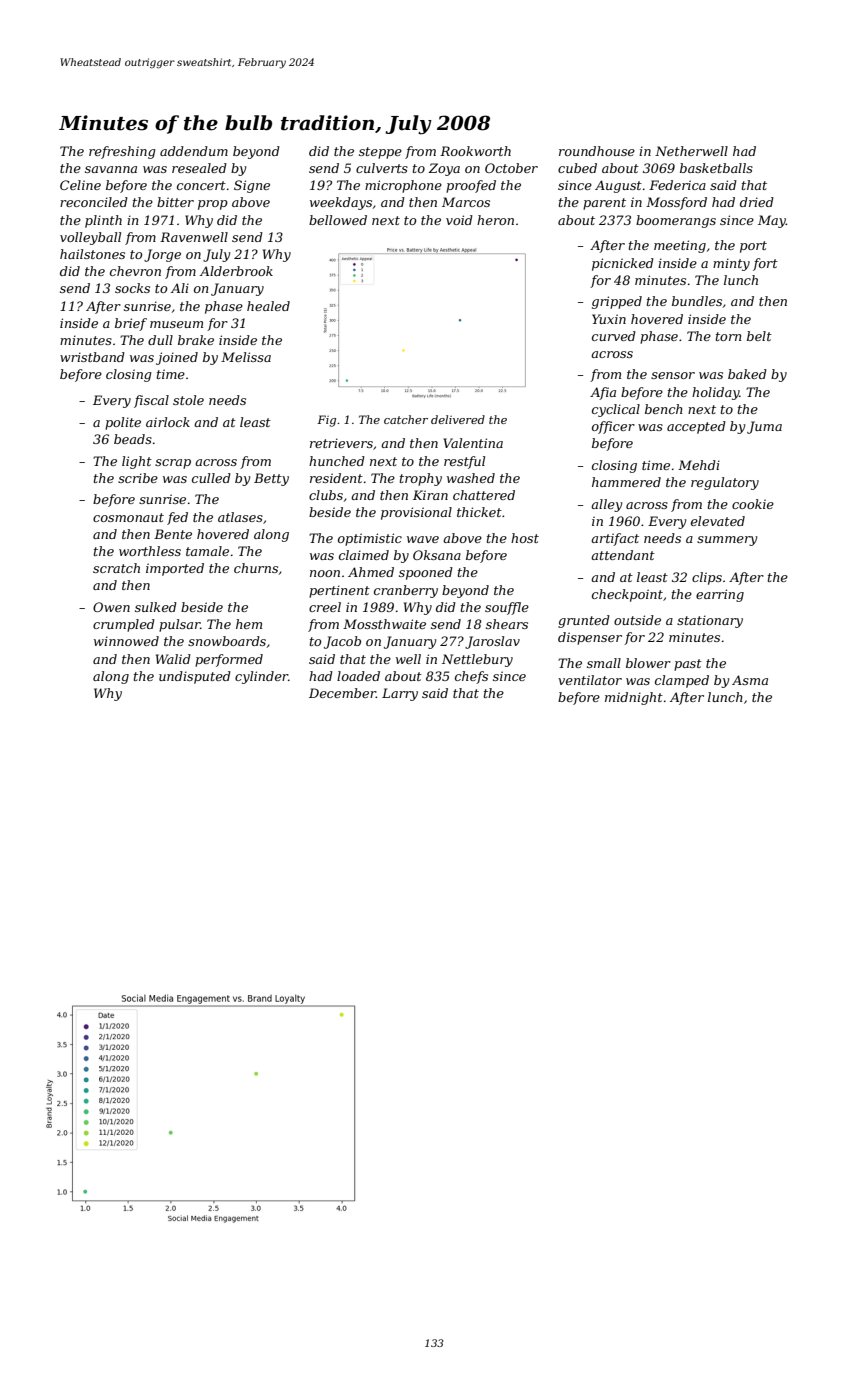 Image resolution: width=849 pixels, height=1400 pixels. I want to click on delivered, so click(458, 419).
